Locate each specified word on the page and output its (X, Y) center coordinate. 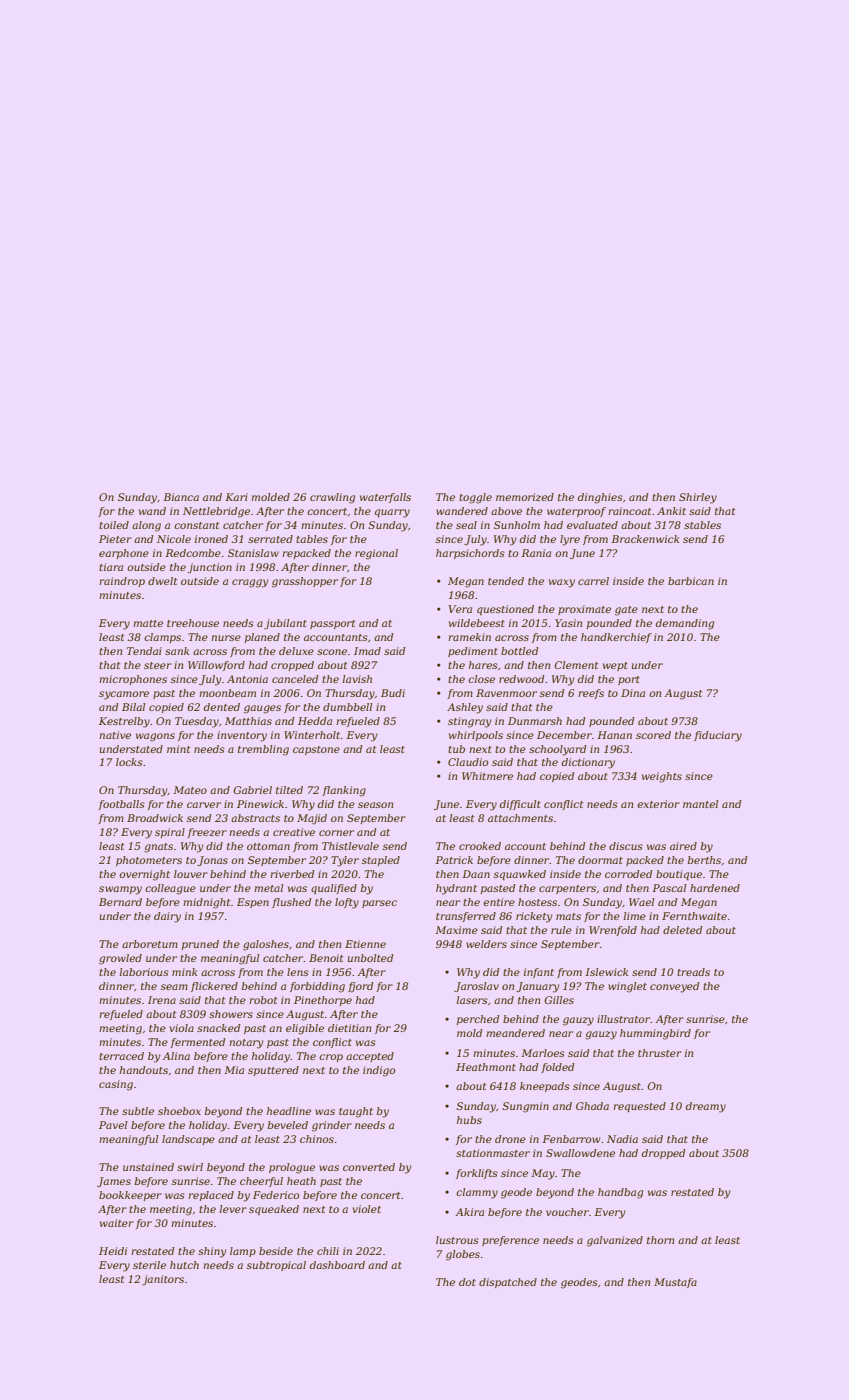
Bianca (181, 497)
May (543, 1174)
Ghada (592, 1106)
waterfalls (385, 498)
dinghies (600, 498)
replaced (211, 1196)
